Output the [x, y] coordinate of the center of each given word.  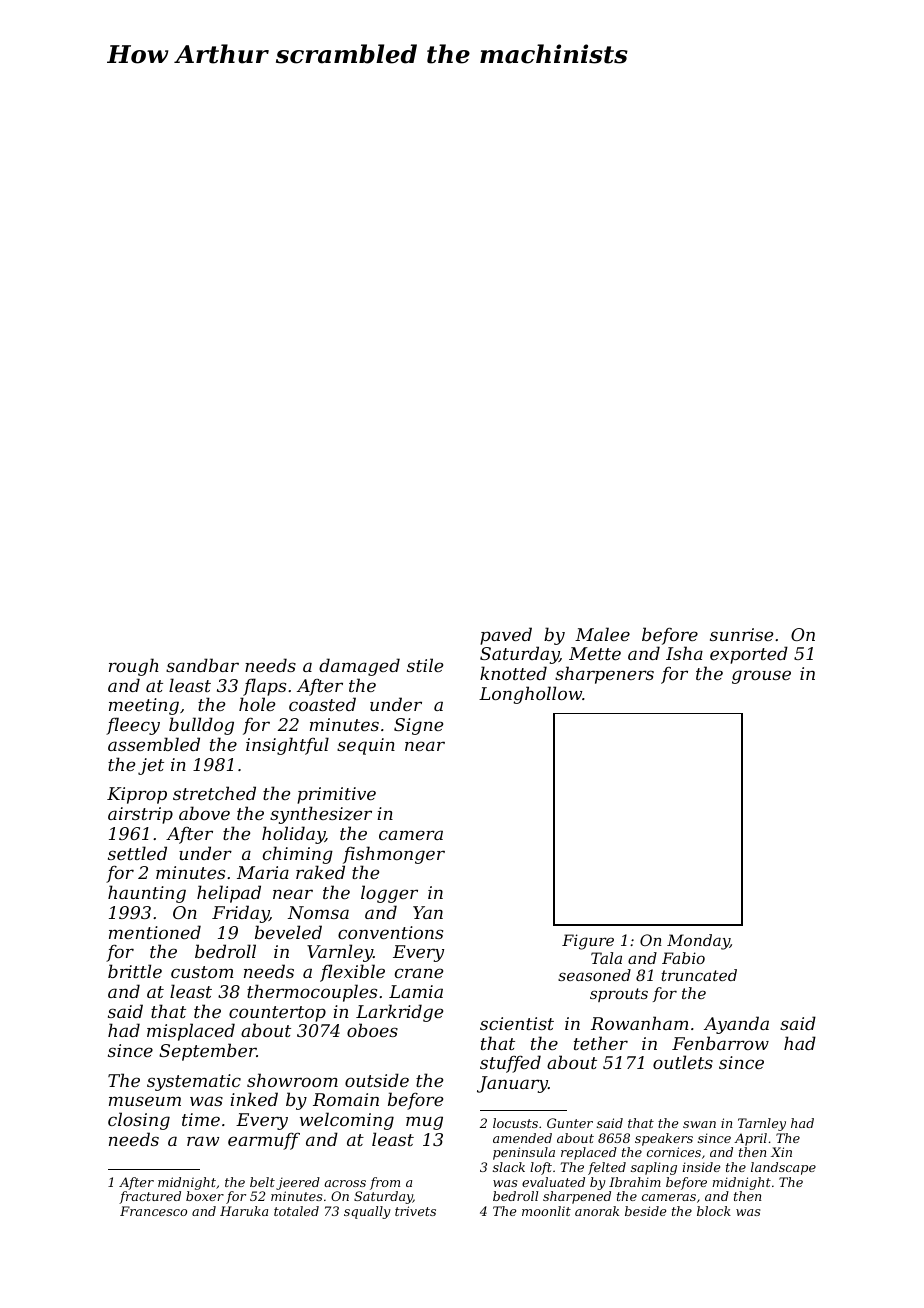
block [714, 1211]
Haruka [244, 1211]
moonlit [546, 1211]
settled [137, 853]
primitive [336, 795]
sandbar [202, 665]
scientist [517, 1023]
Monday [698, 942]
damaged [359, 667]
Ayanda [736, 1025]
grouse [761, 677]
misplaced [191, 1032]
